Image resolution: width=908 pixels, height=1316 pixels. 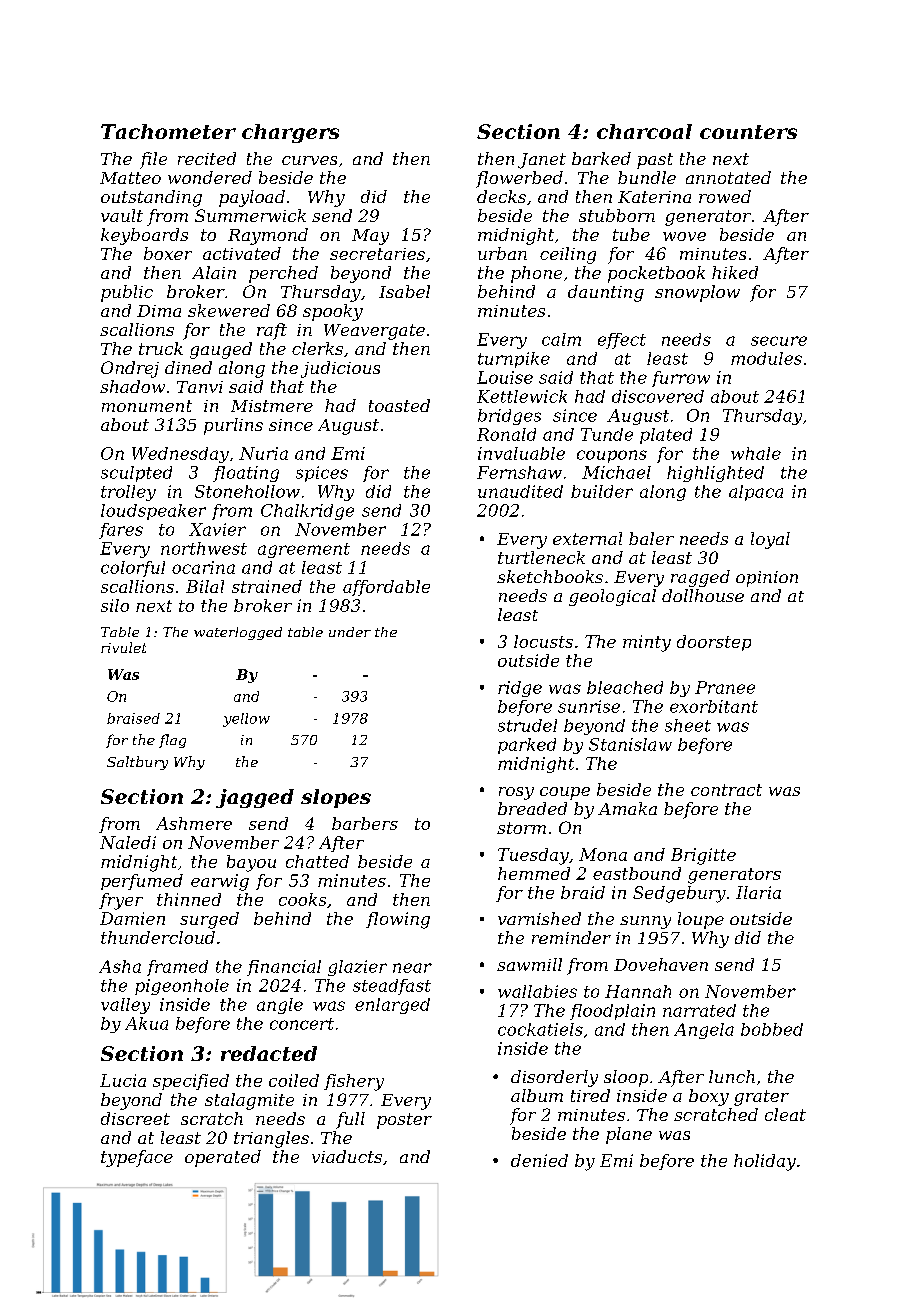 What do you see at coordinates (412, 968) in the image?
I see `near` at bounding box center [412, 968].
